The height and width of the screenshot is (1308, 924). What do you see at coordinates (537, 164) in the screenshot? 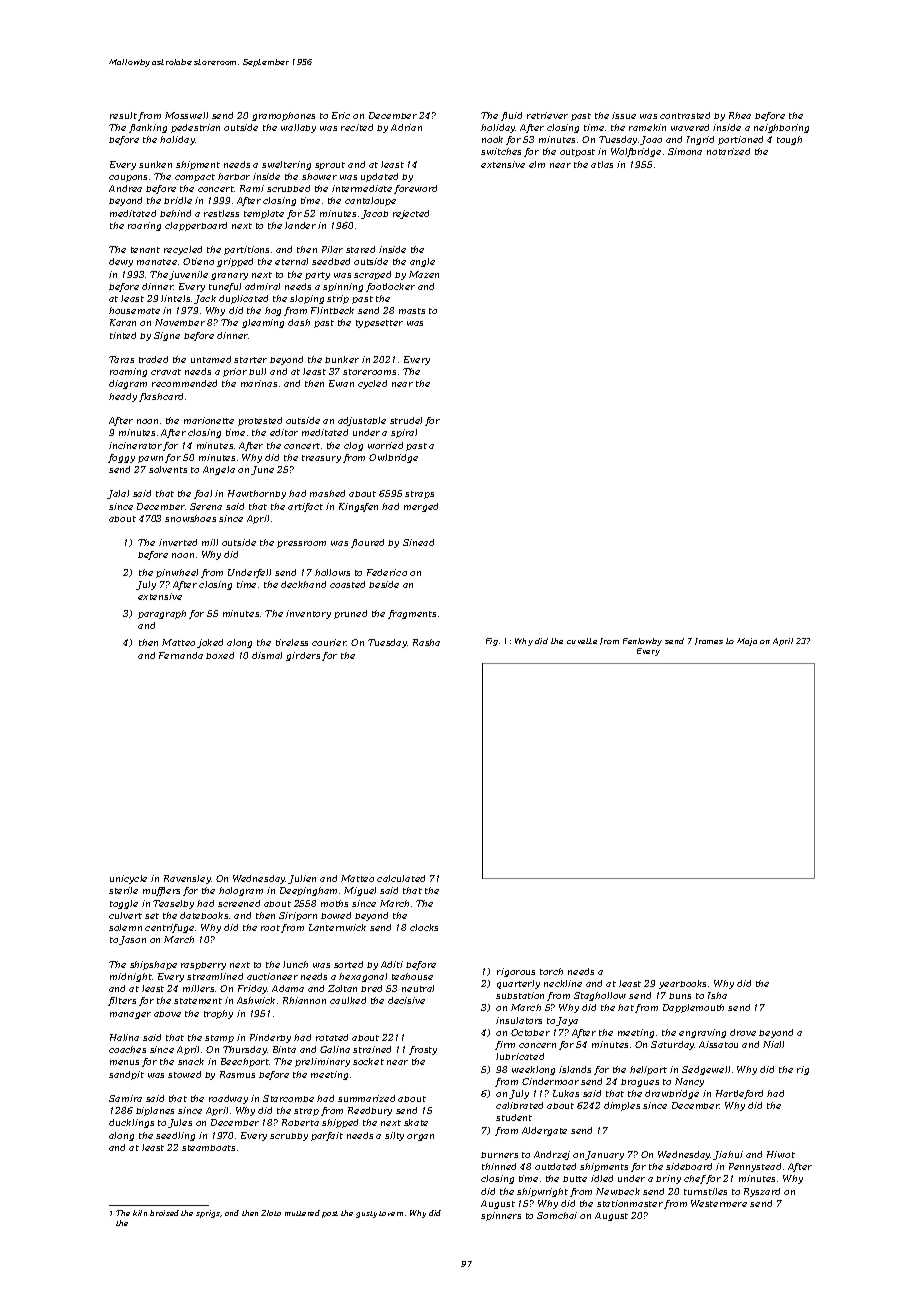
I see `elm` at bounding box center [537, 164].
